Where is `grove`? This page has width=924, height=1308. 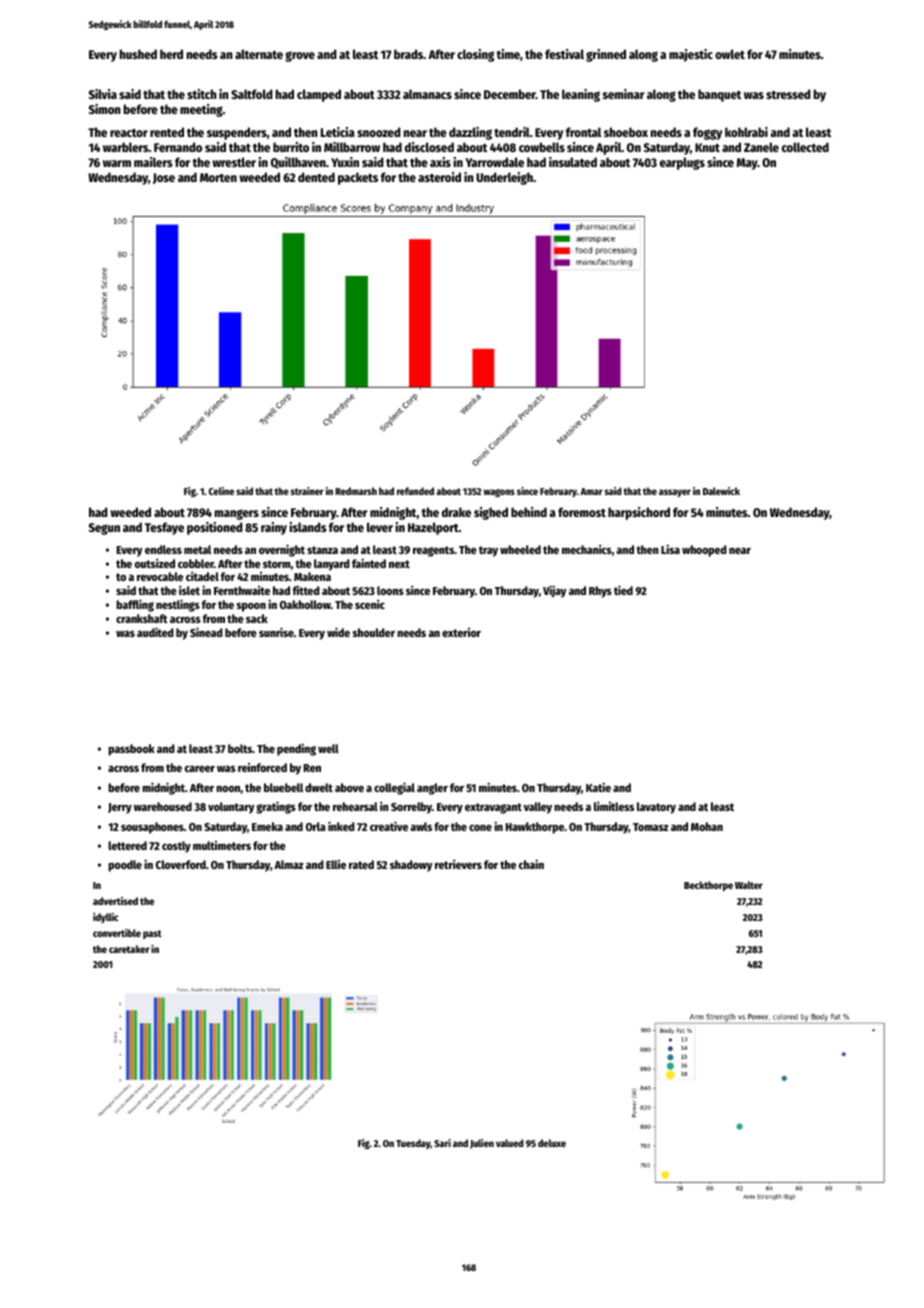 grove is located at coordinates (300, 56).
